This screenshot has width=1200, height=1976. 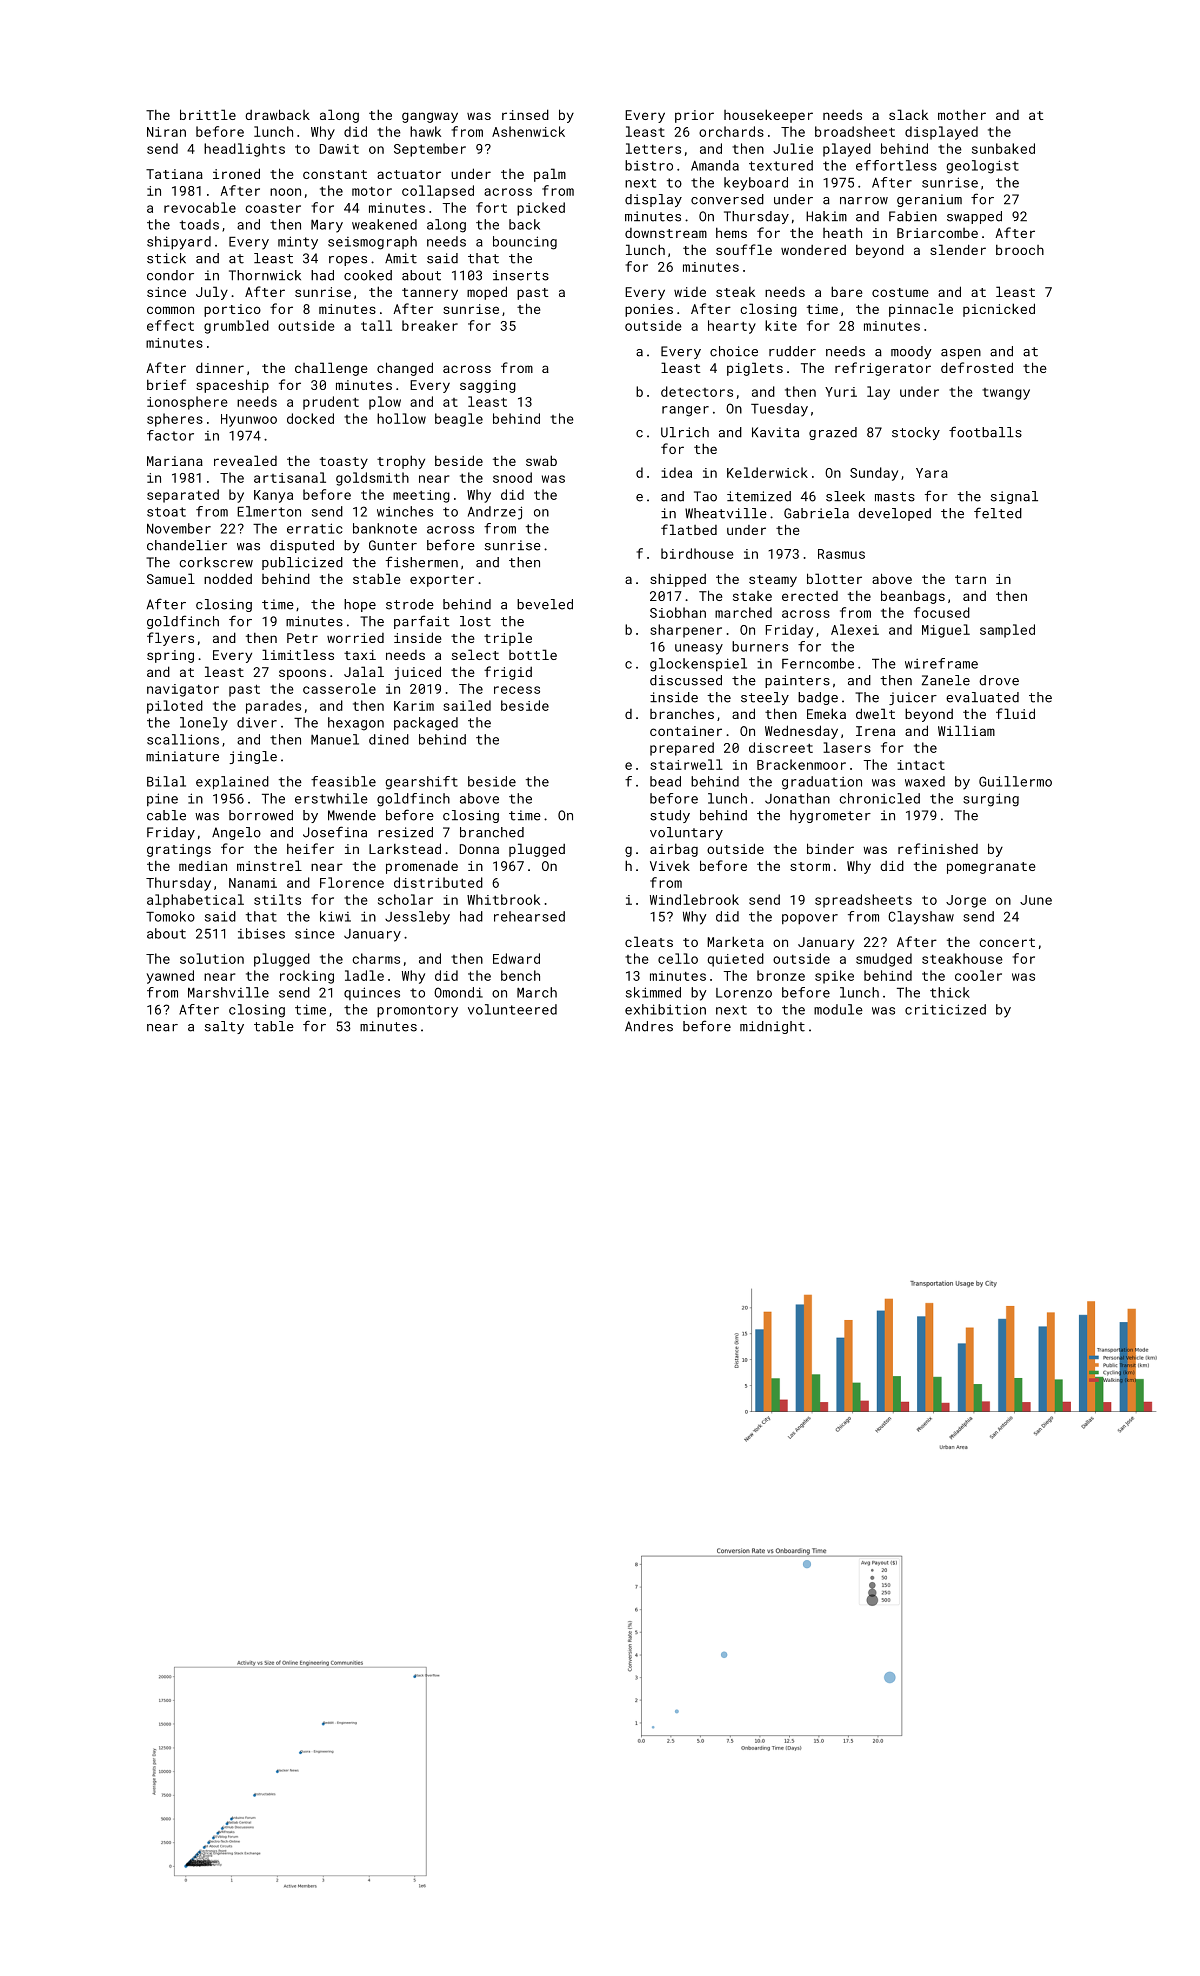 What do you see at coordinates (417, 1011) in the screenshot?
I see `promontory` at bounding box center [417, 1011].
